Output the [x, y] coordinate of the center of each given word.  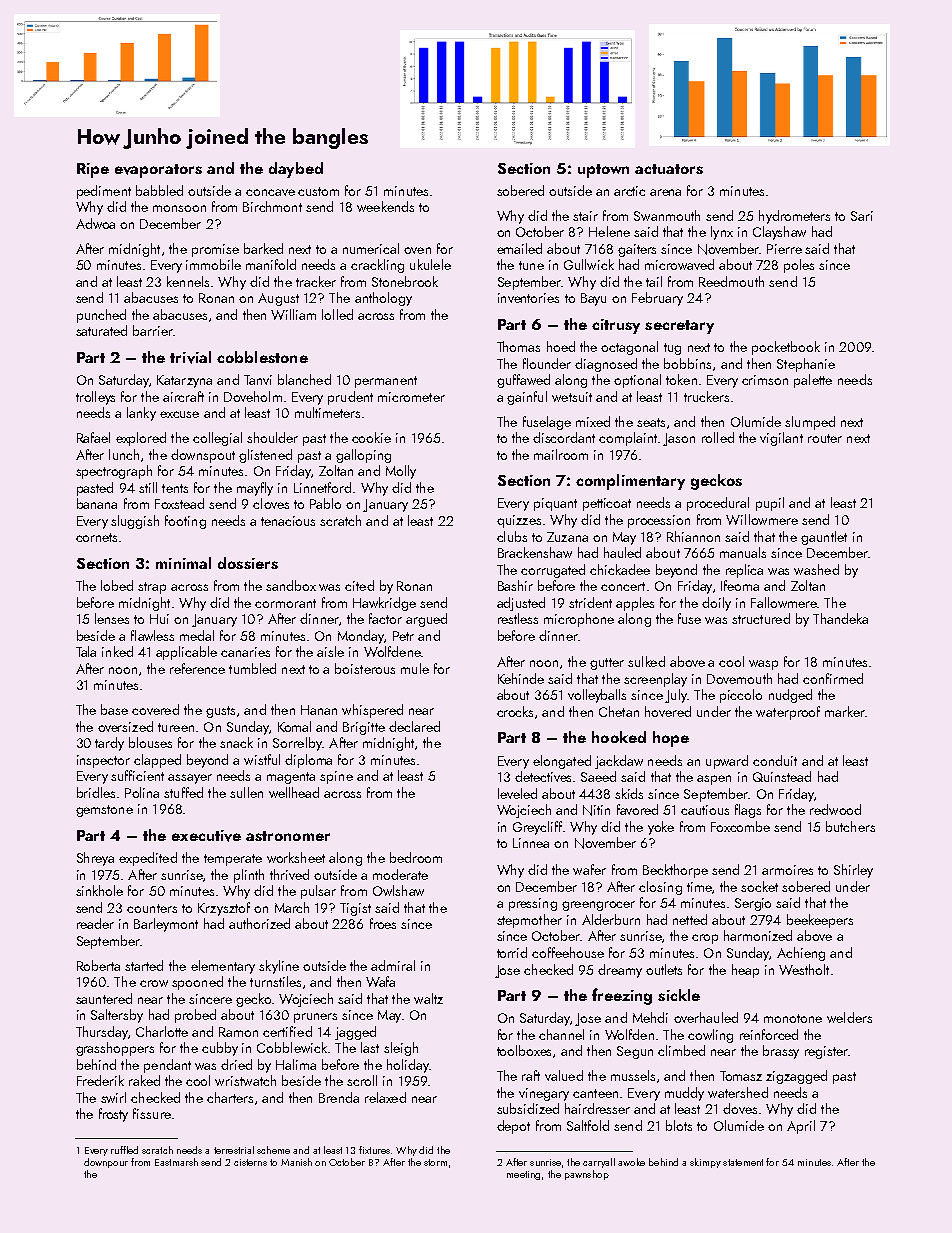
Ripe [93, 170]
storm [435, 1162]
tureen [176, 727]
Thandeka [840, 618]
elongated [562, 762]
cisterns [250, 1162]
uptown [603, 171]
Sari [862, 216]
